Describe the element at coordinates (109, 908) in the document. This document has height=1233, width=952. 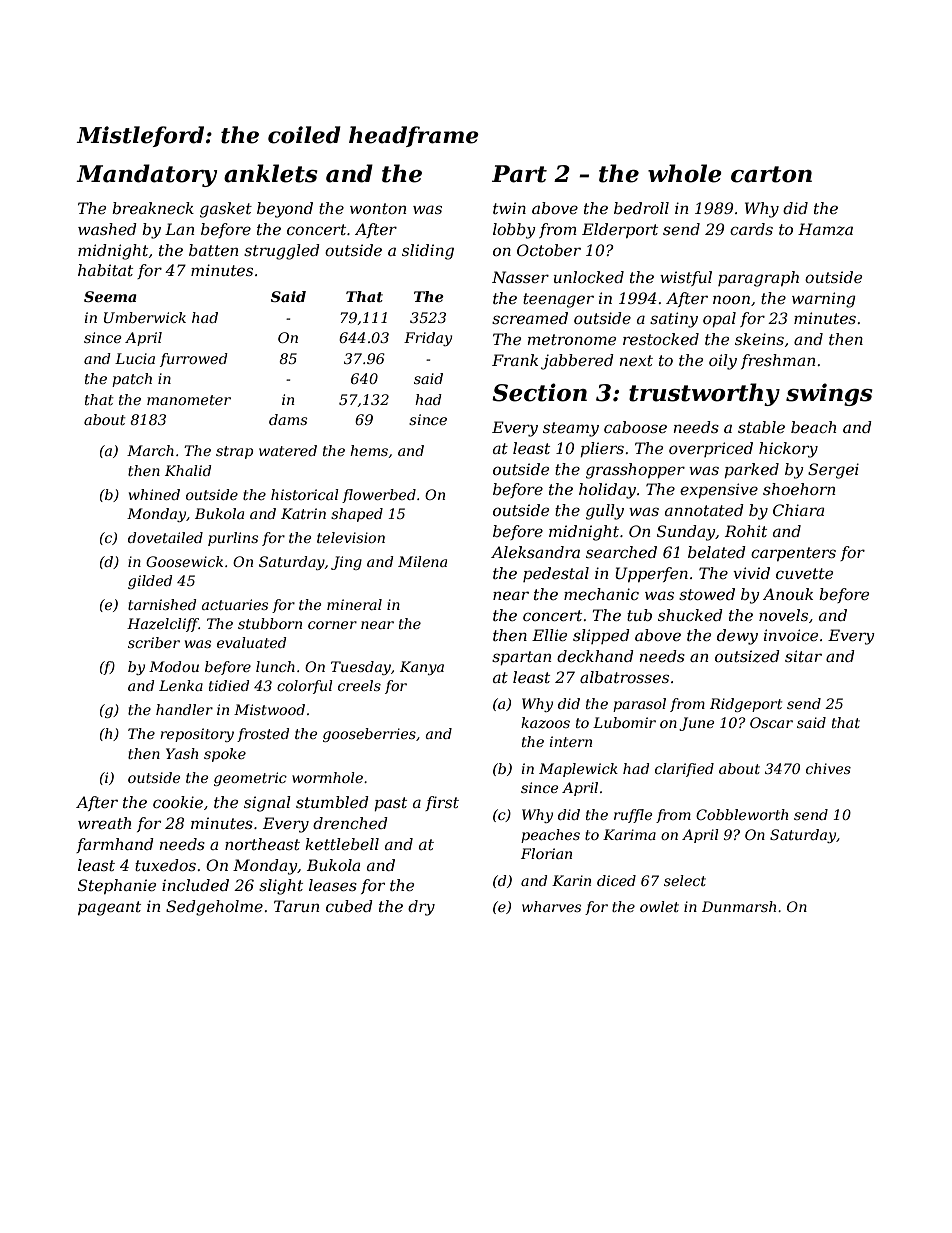
I see `pageant` at that location.
